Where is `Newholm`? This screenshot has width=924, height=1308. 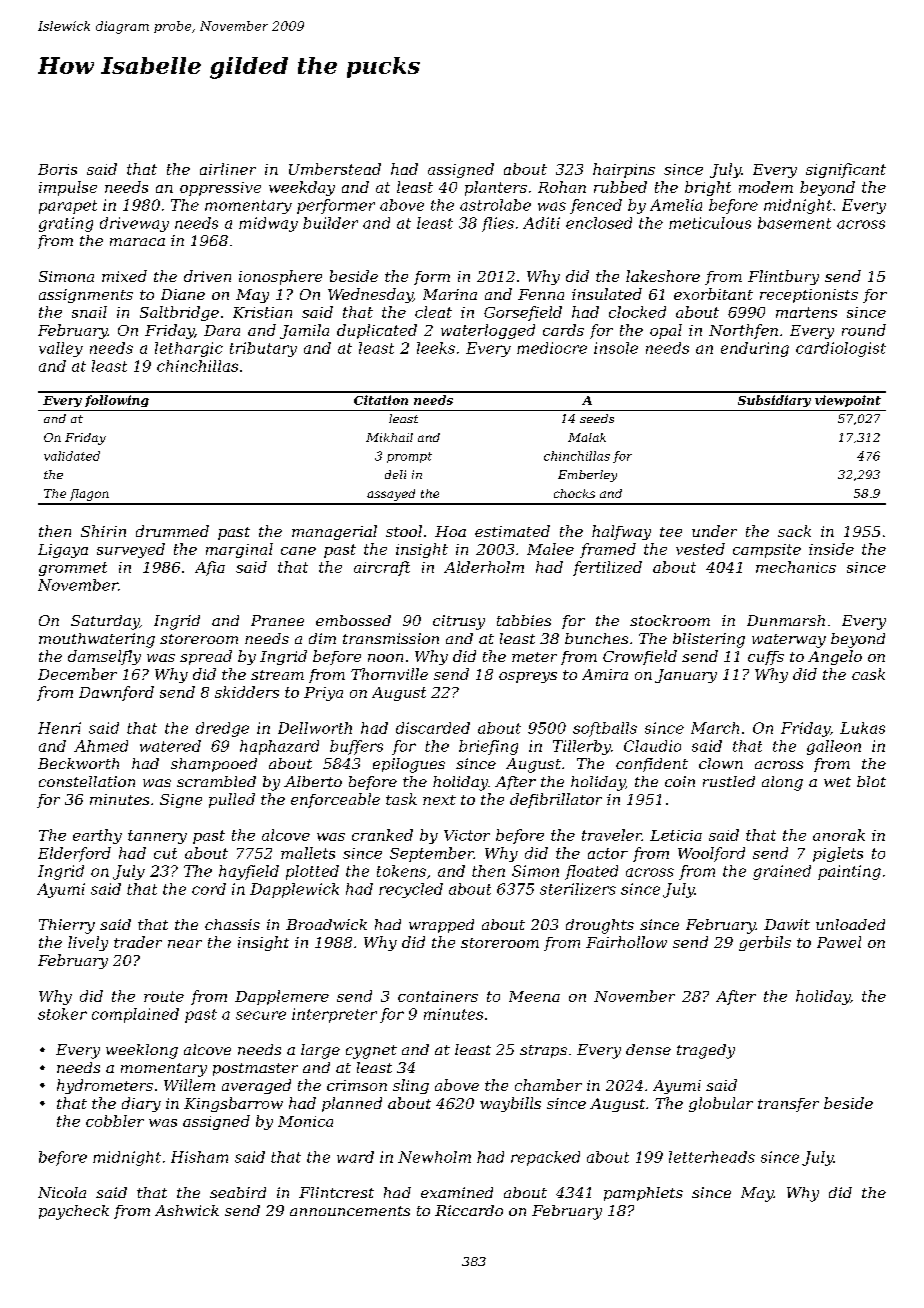
Newholm is located at coordinates (434, 1157).
